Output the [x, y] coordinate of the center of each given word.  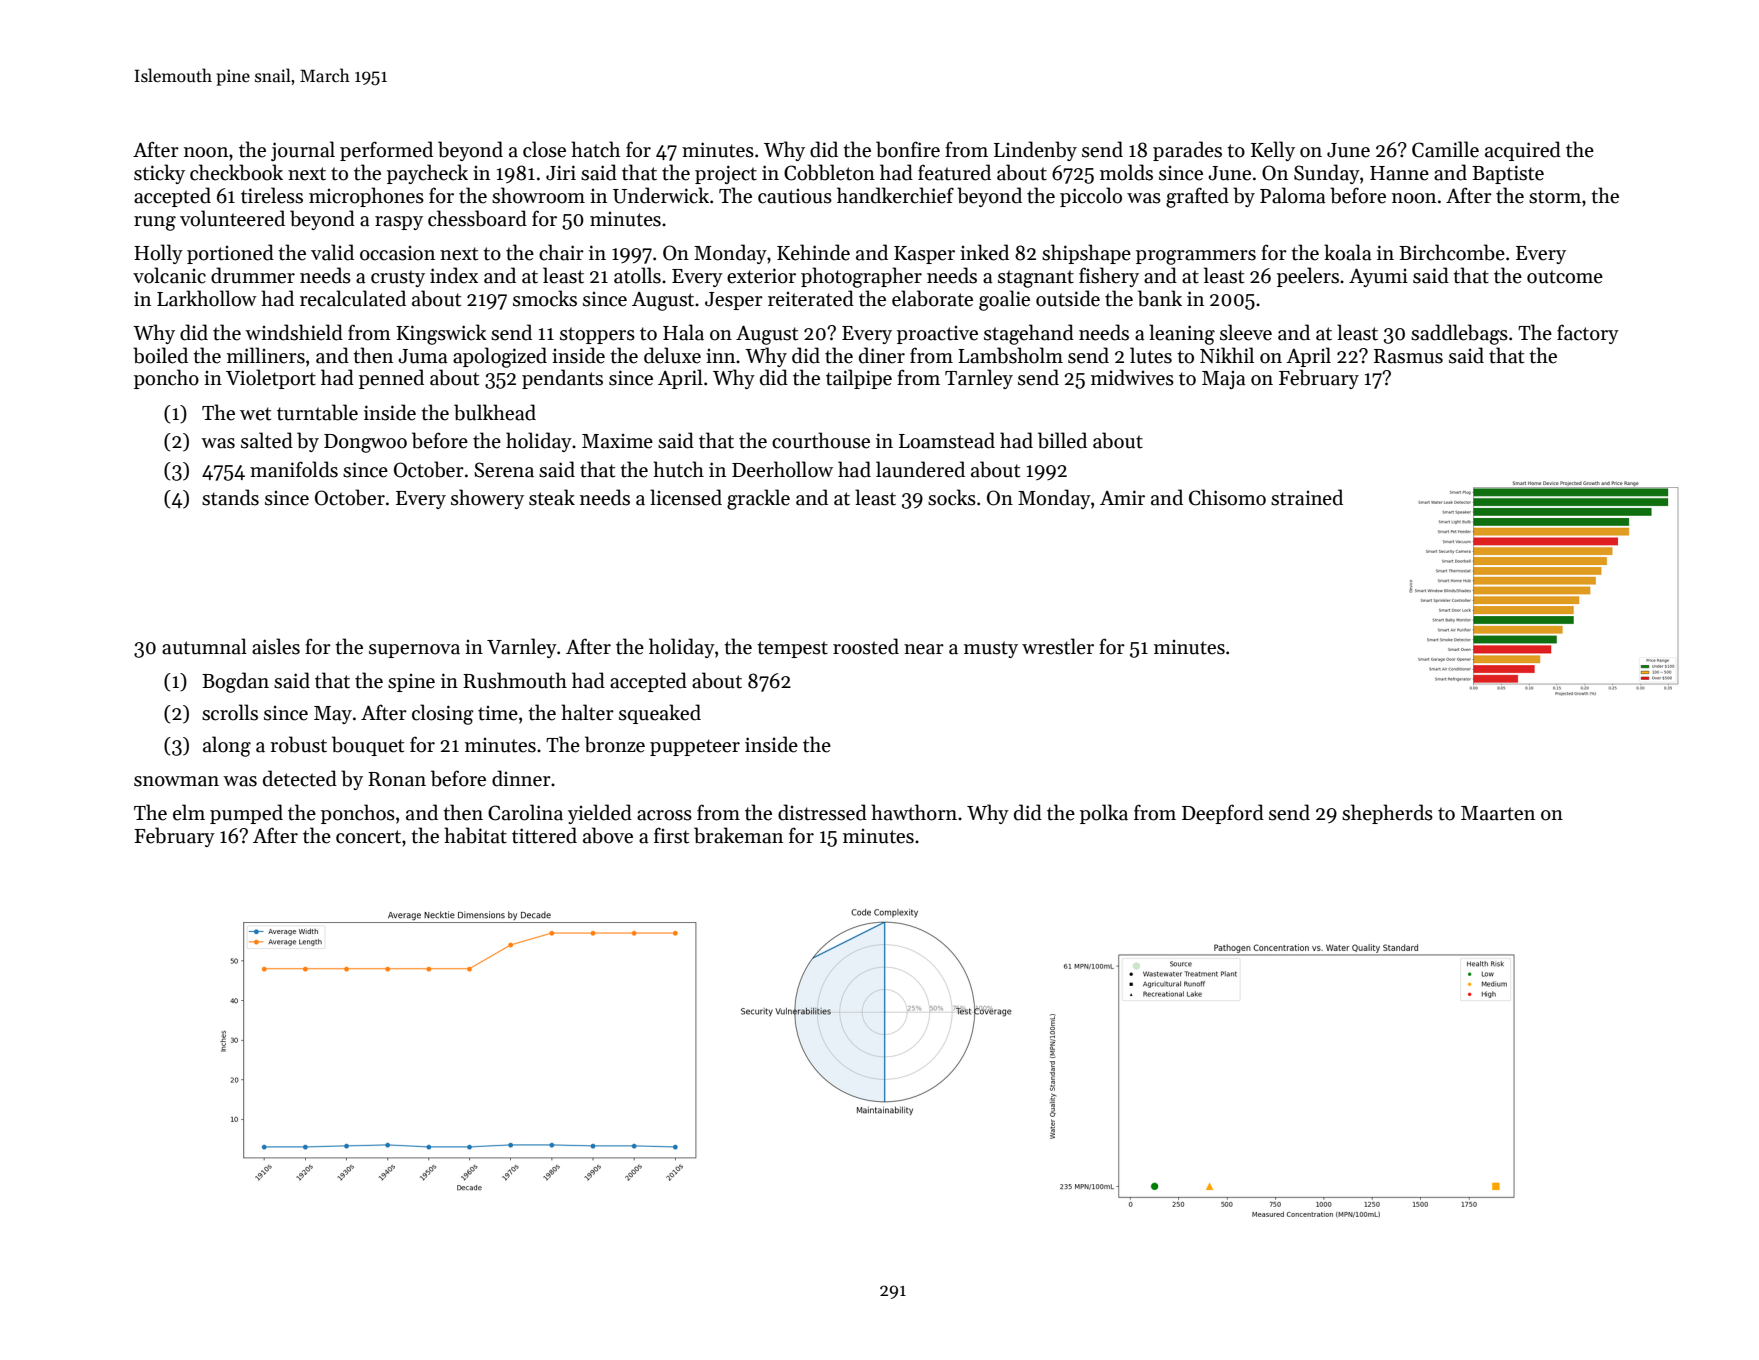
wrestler [1058, 646]
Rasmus [1408, 356]
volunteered [232, 218]
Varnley [522, 648]
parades [1187, 151]
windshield [294, 332]
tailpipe [859, 379]
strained [1307, 497]
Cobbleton [829, 172]
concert [368, 837]
